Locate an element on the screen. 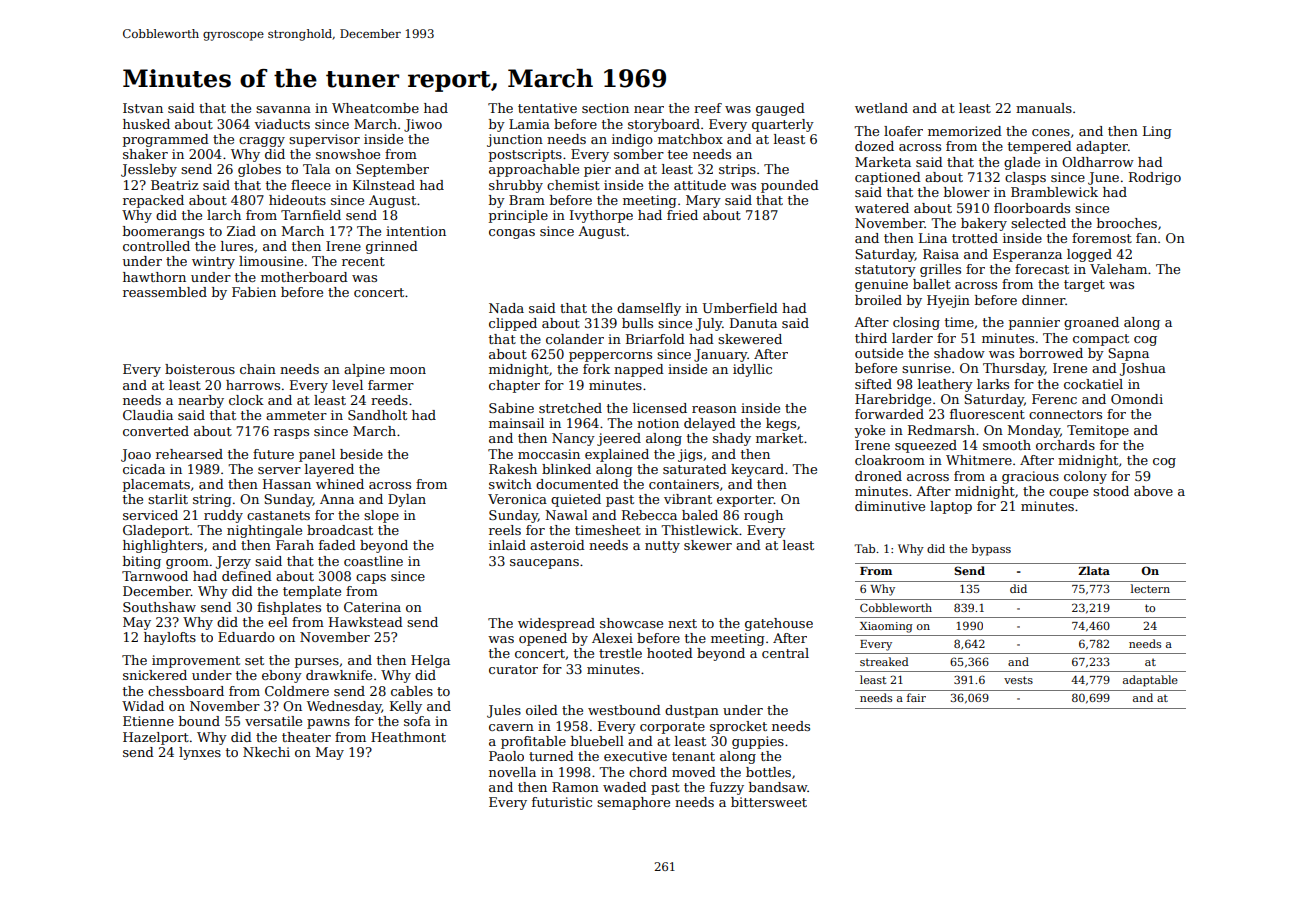 The width and height of the screenshot is (1308, 924). memorized is located at coordinates (965, 131).
